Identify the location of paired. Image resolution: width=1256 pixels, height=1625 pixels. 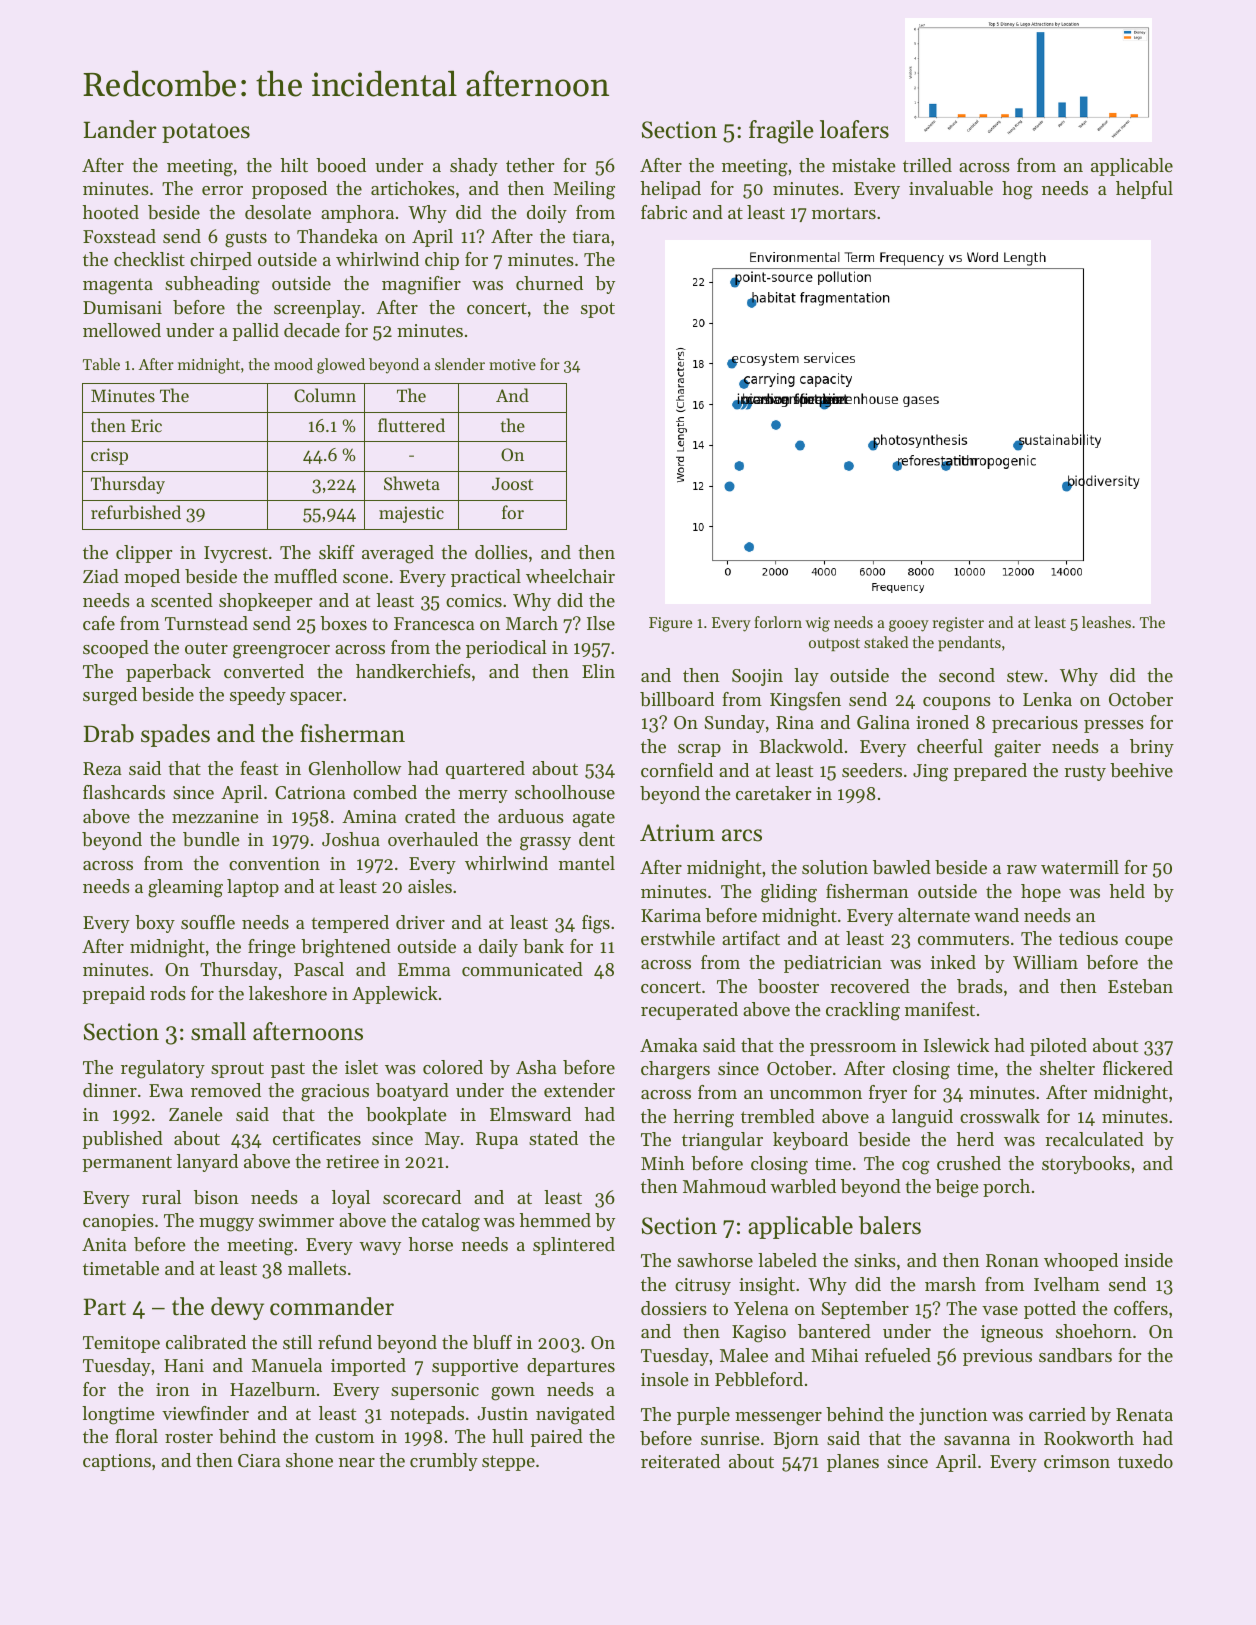
(556, 1438).
